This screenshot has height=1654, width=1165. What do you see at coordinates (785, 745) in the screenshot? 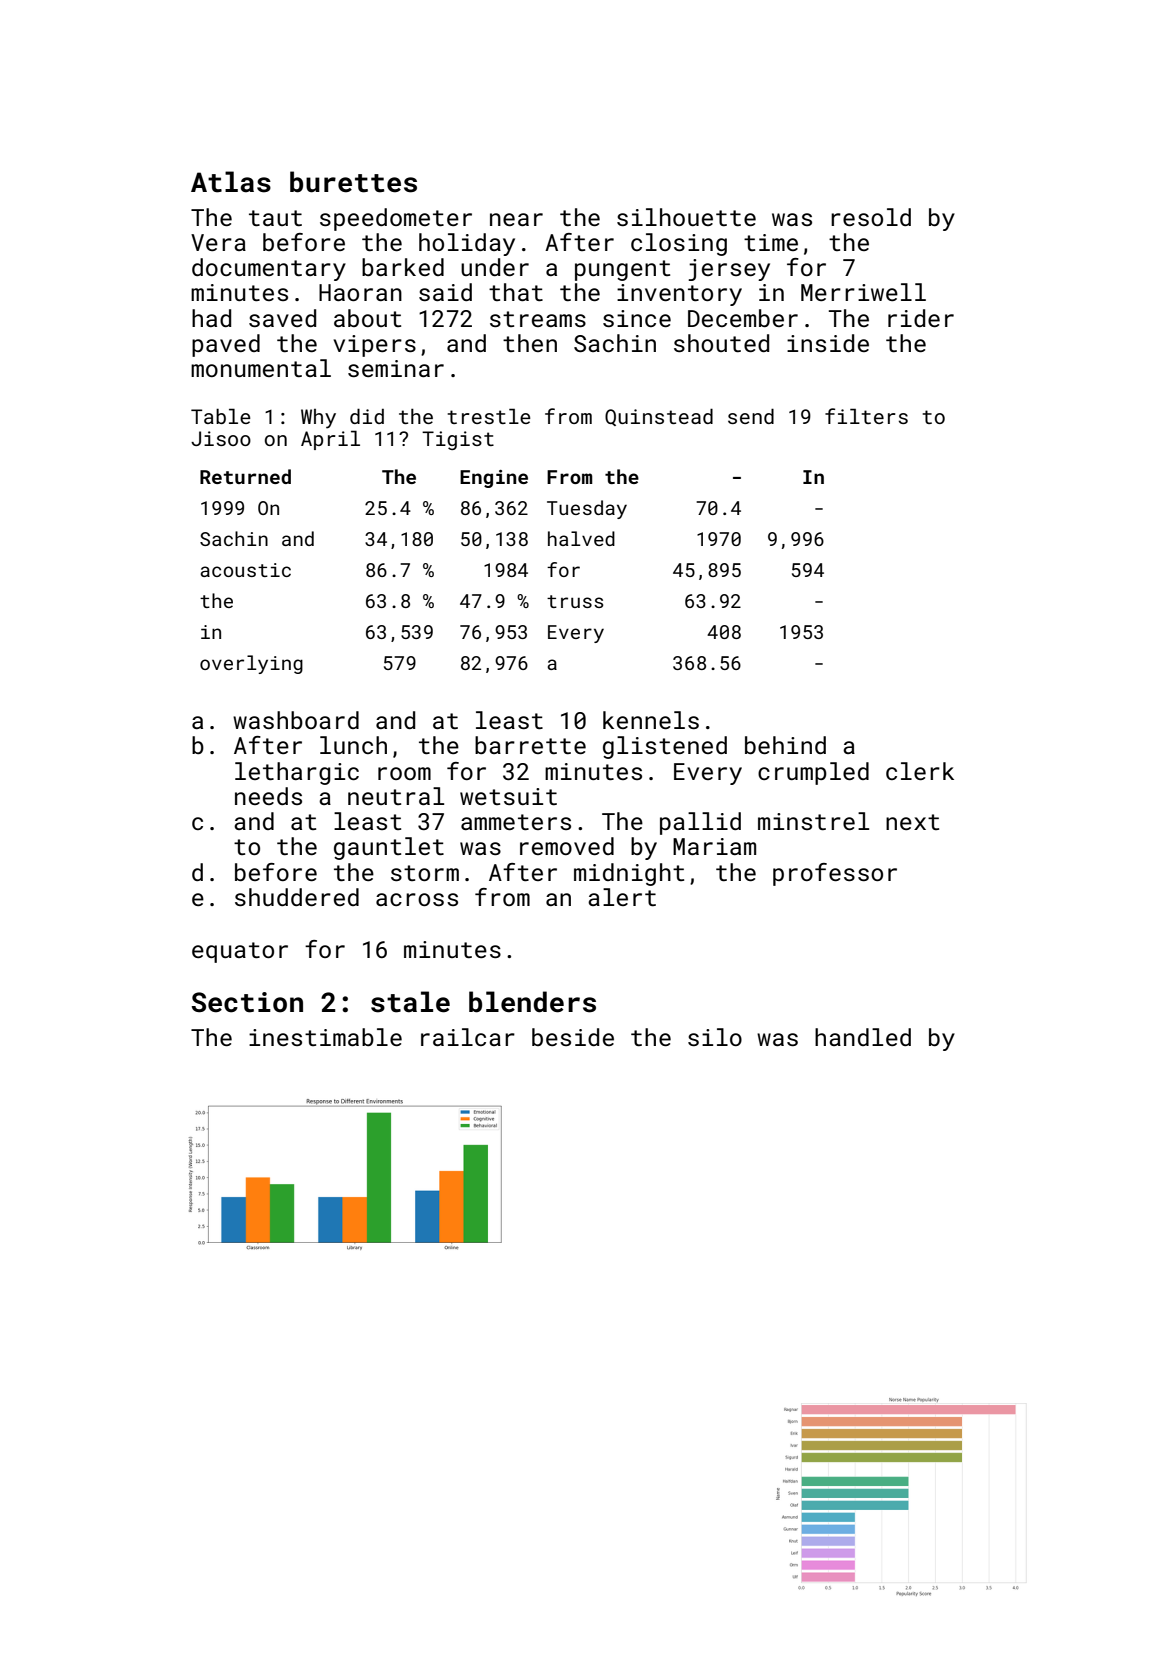
I see `behind` at bounding box center [785, 745].
